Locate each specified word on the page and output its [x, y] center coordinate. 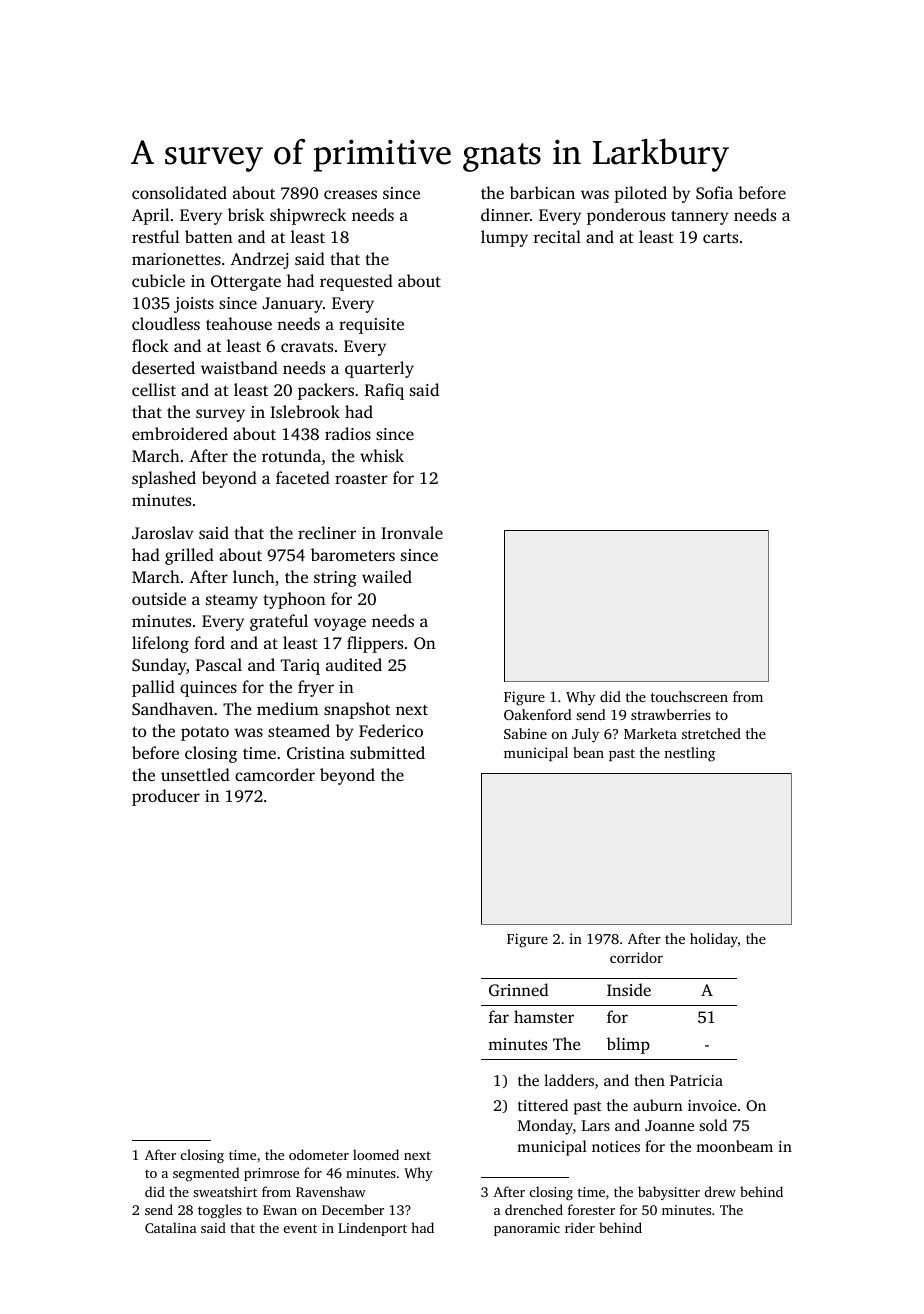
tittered [543, 1105]
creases [350, 194]
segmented [206, 1174]
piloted [640, 194]
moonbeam [734, 1146]
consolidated [179, 192]
